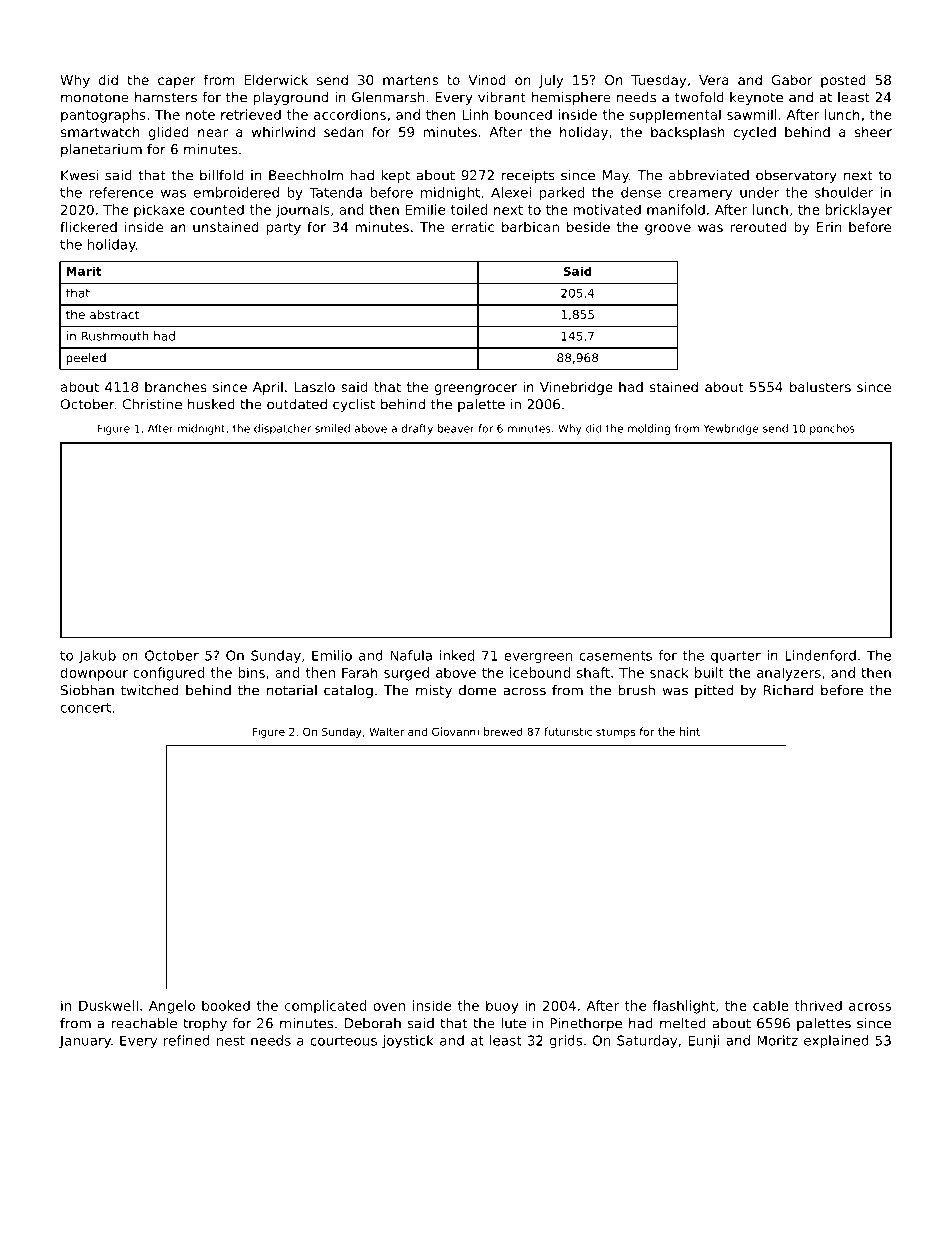  What do you see at coordinates (844, 192) in the screenshot?
I see `shoulder` at bounding box center [844, 192].
